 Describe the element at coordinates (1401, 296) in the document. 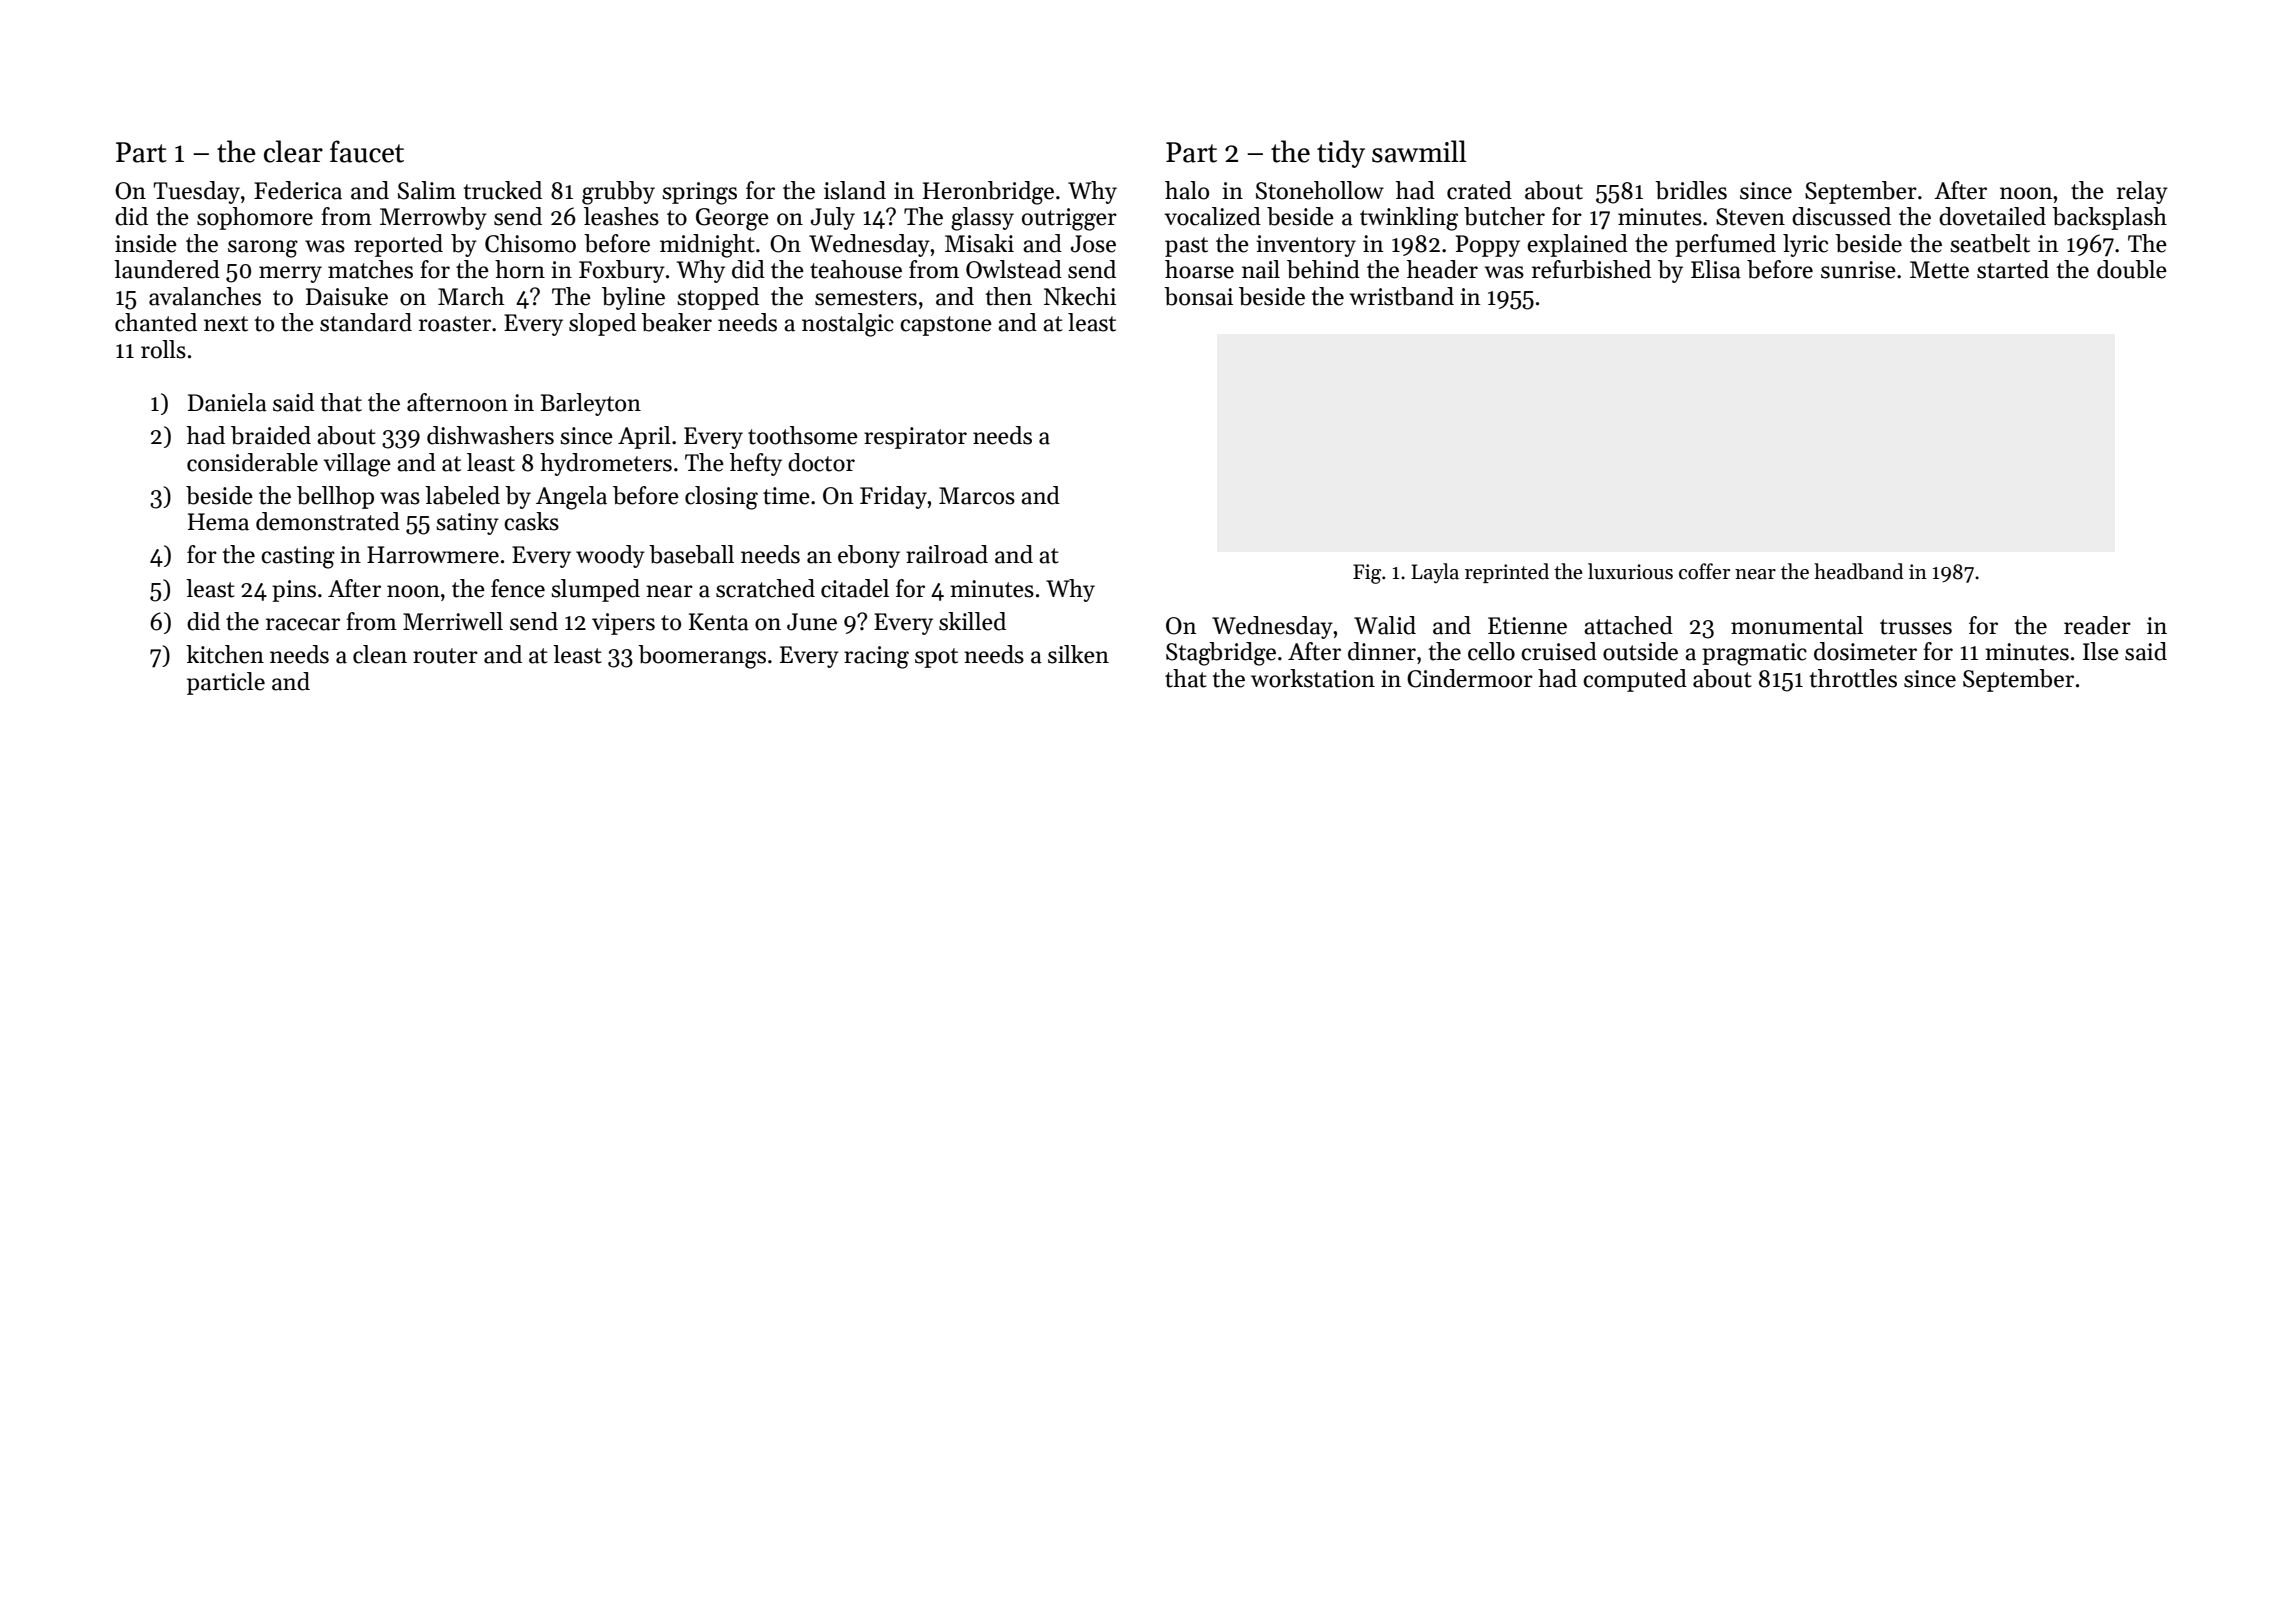

I see `wristband` at that location.
